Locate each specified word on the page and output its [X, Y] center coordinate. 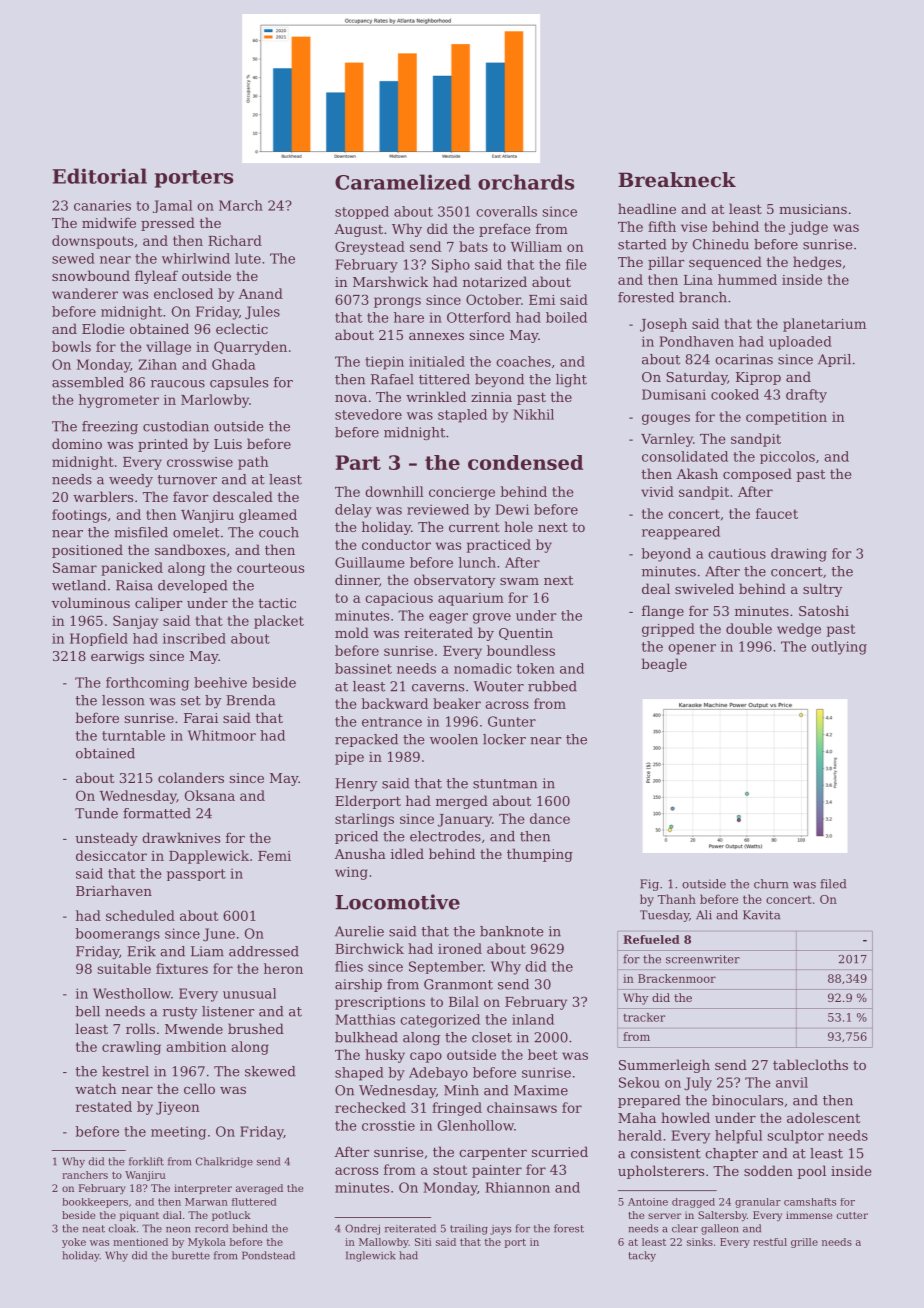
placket [279, 622]
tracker [644, 1017]
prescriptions [380, 1003]
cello [199, 1088]
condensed [525, 462]
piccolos [787, 457]
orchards [526, 182]
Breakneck [677, 180]
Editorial [100, 176]
